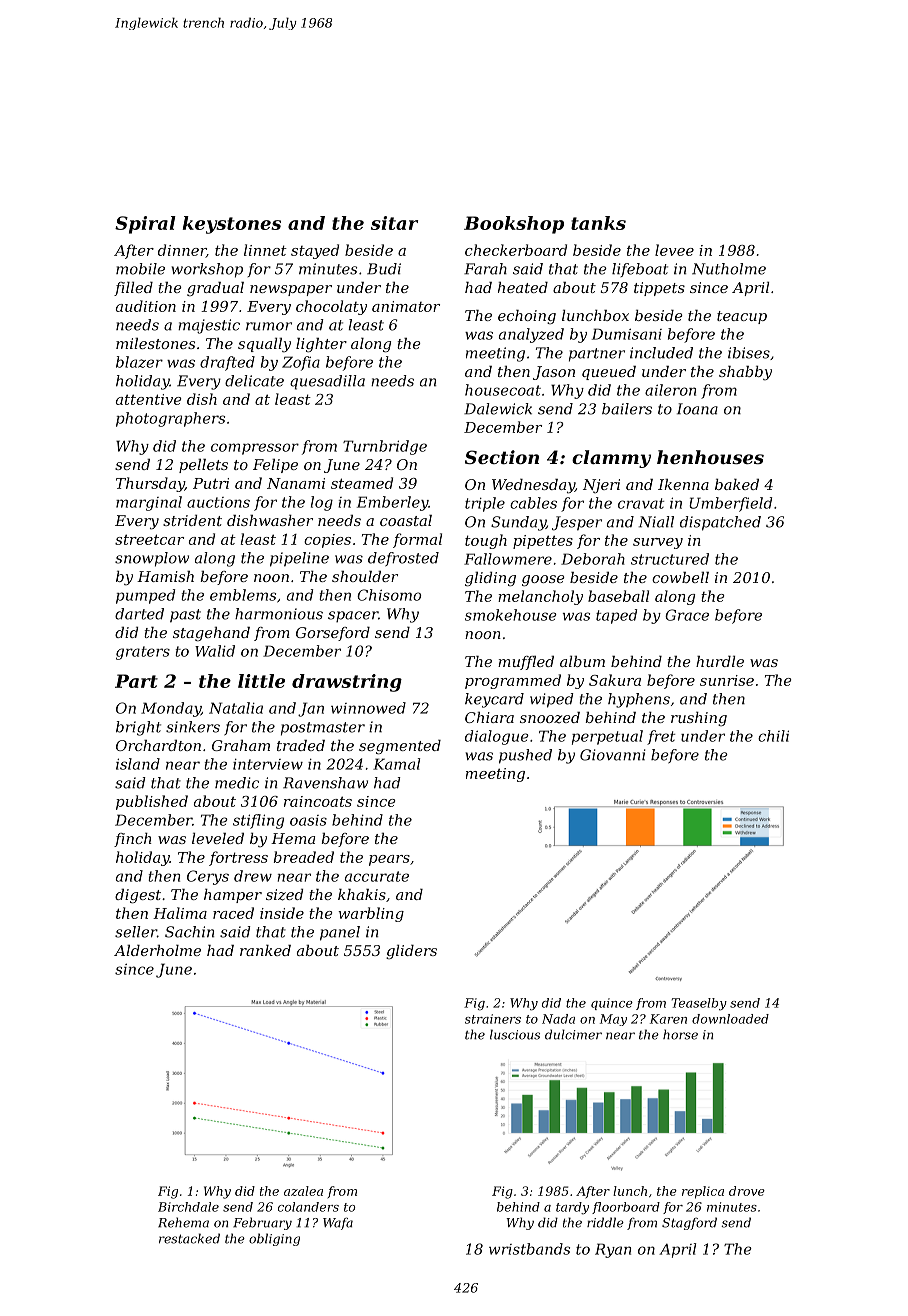 This screenshot has width=908, height=1316. What do you see at coordinates (138, 896) in the screenshot?
I see `digest` at bounding box center [138, 896].
